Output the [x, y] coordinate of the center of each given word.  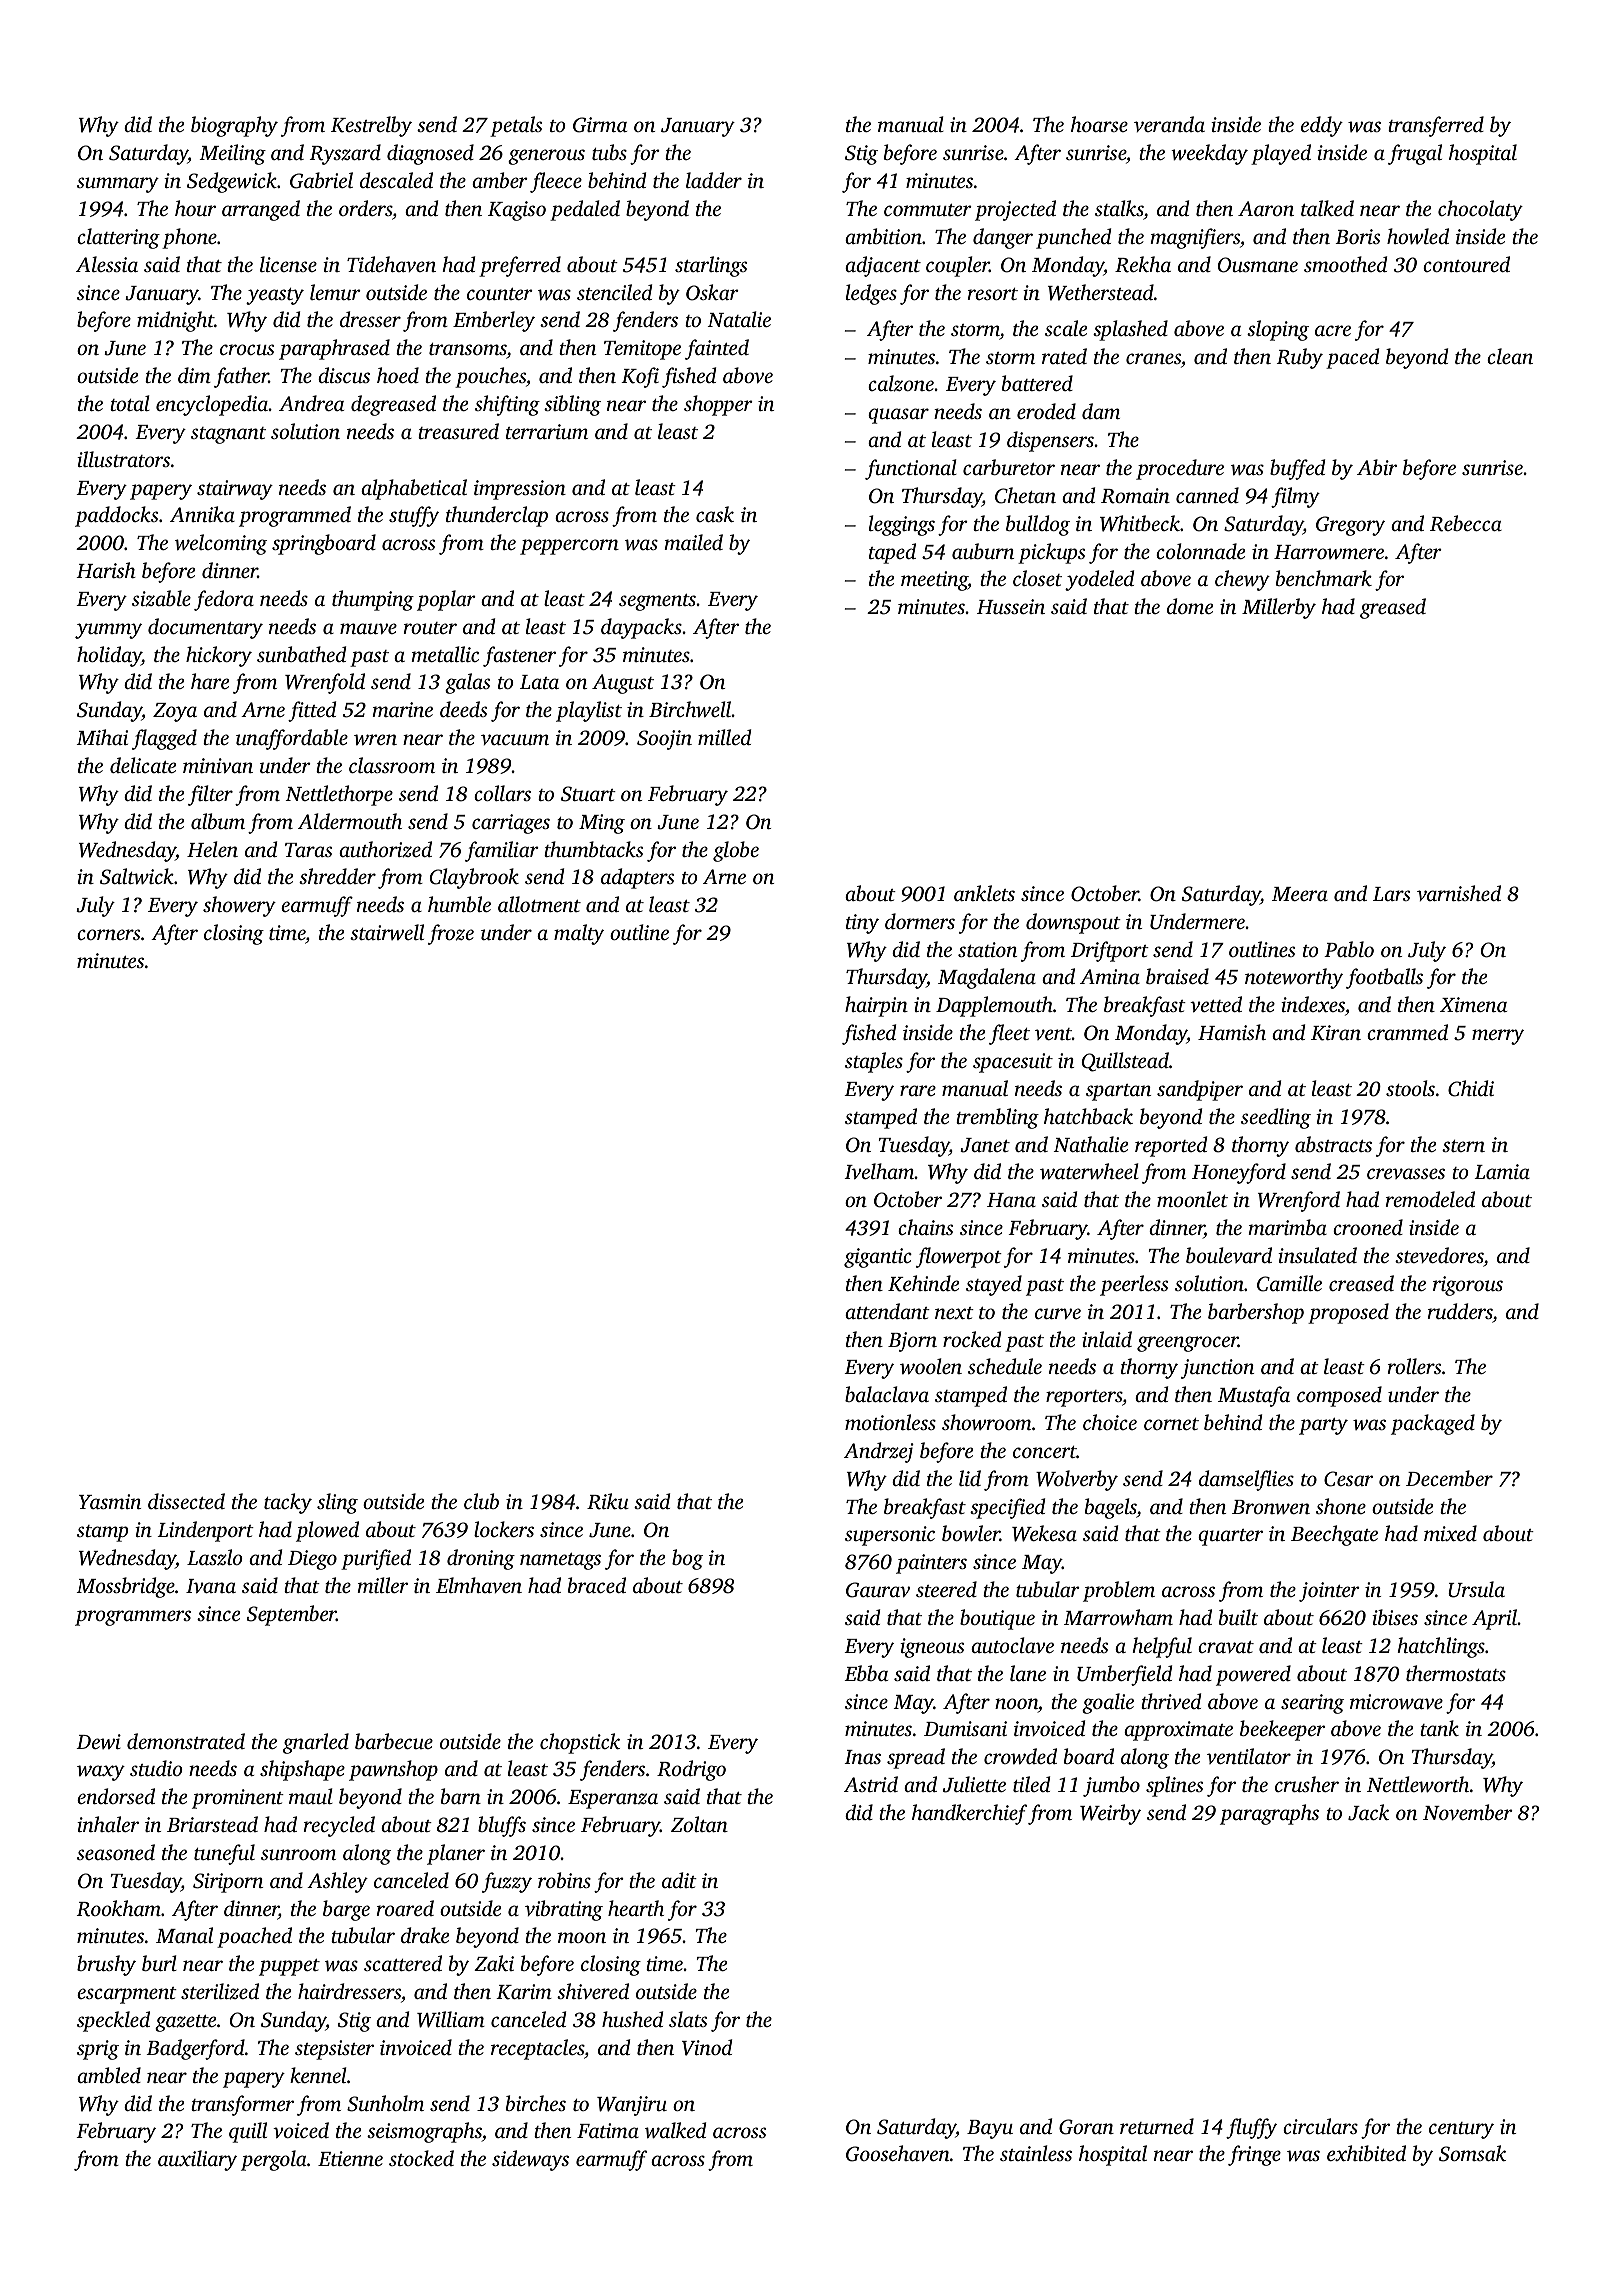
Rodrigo [691, 1770]
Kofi [640, 377]
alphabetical [414, 489]
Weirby [1110, 1814]
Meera [1300, 894]
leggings [902, 525]
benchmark [1324, 578]
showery [239, 906]
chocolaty [1480, 210]
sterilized [220, 1991]
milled [724, 737]
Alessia [107, 264]
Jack [1368, 1812]
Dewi [98, 1741]
